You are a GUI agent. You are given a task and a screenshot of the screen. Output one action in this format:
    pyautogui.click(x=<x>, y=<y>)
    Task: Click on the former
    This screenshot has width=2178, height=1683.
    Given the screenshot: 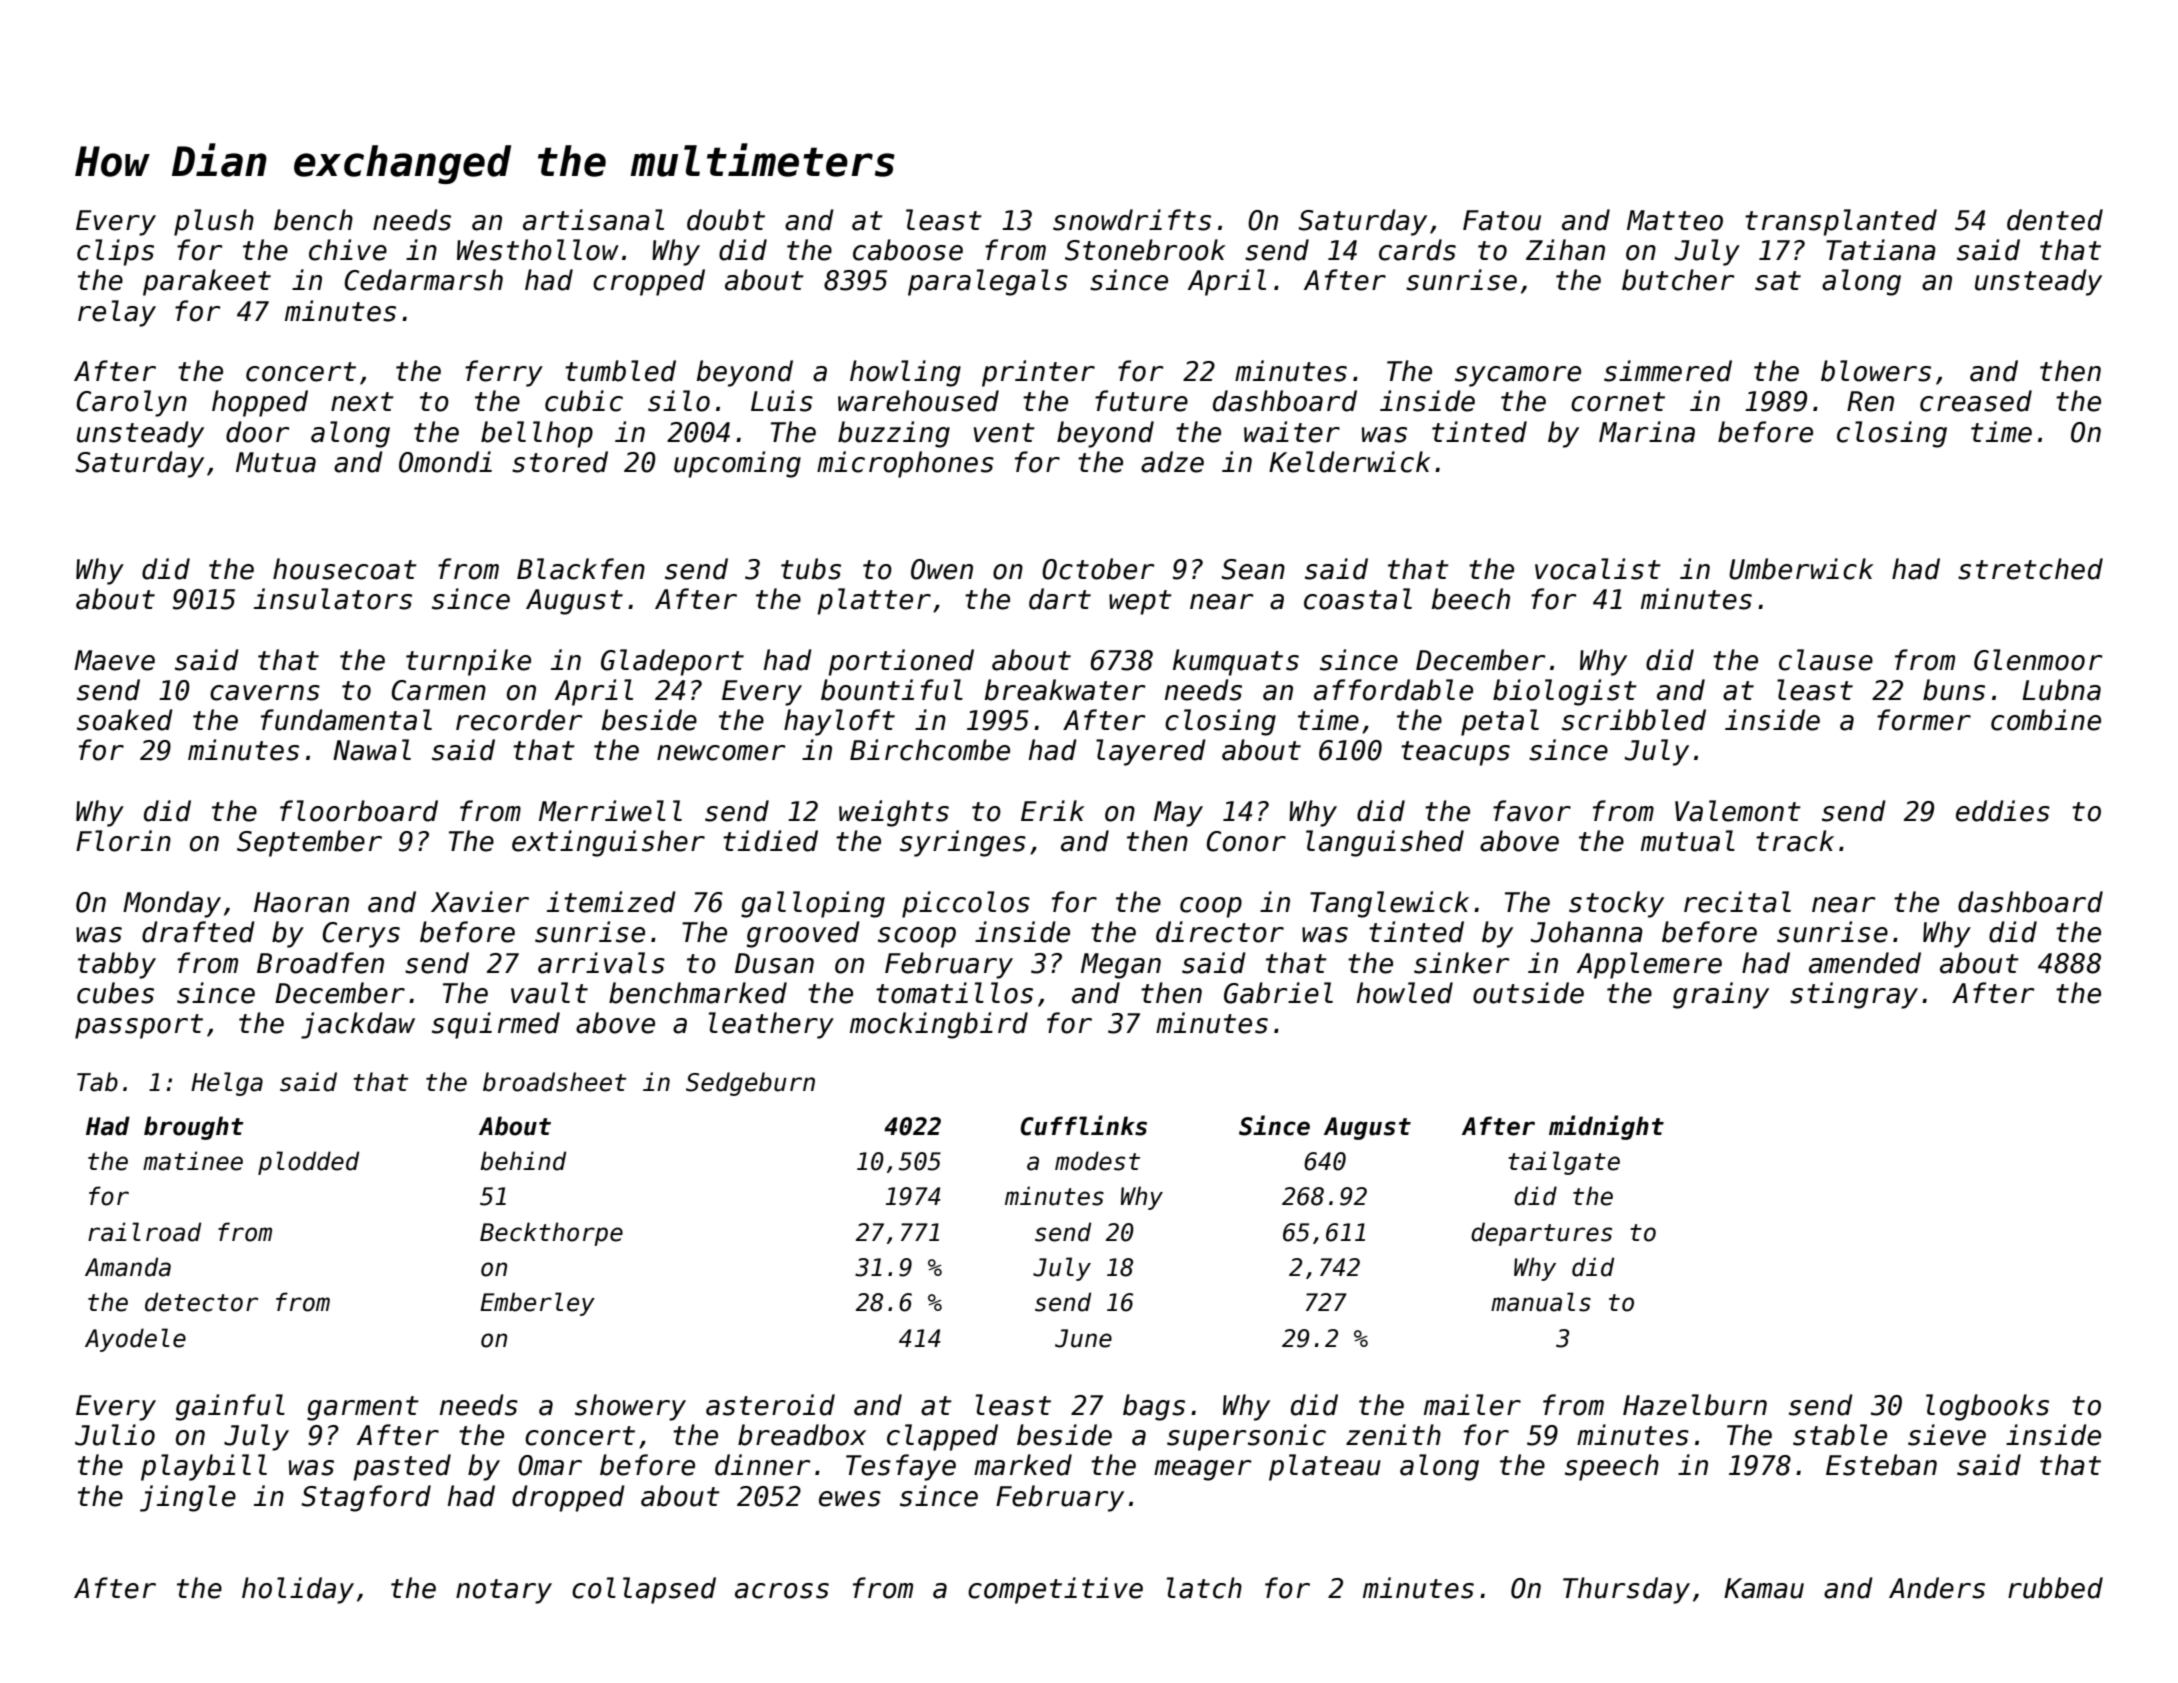 What is the action you would take?
    pyautogui.click(x=1924, y=720)
